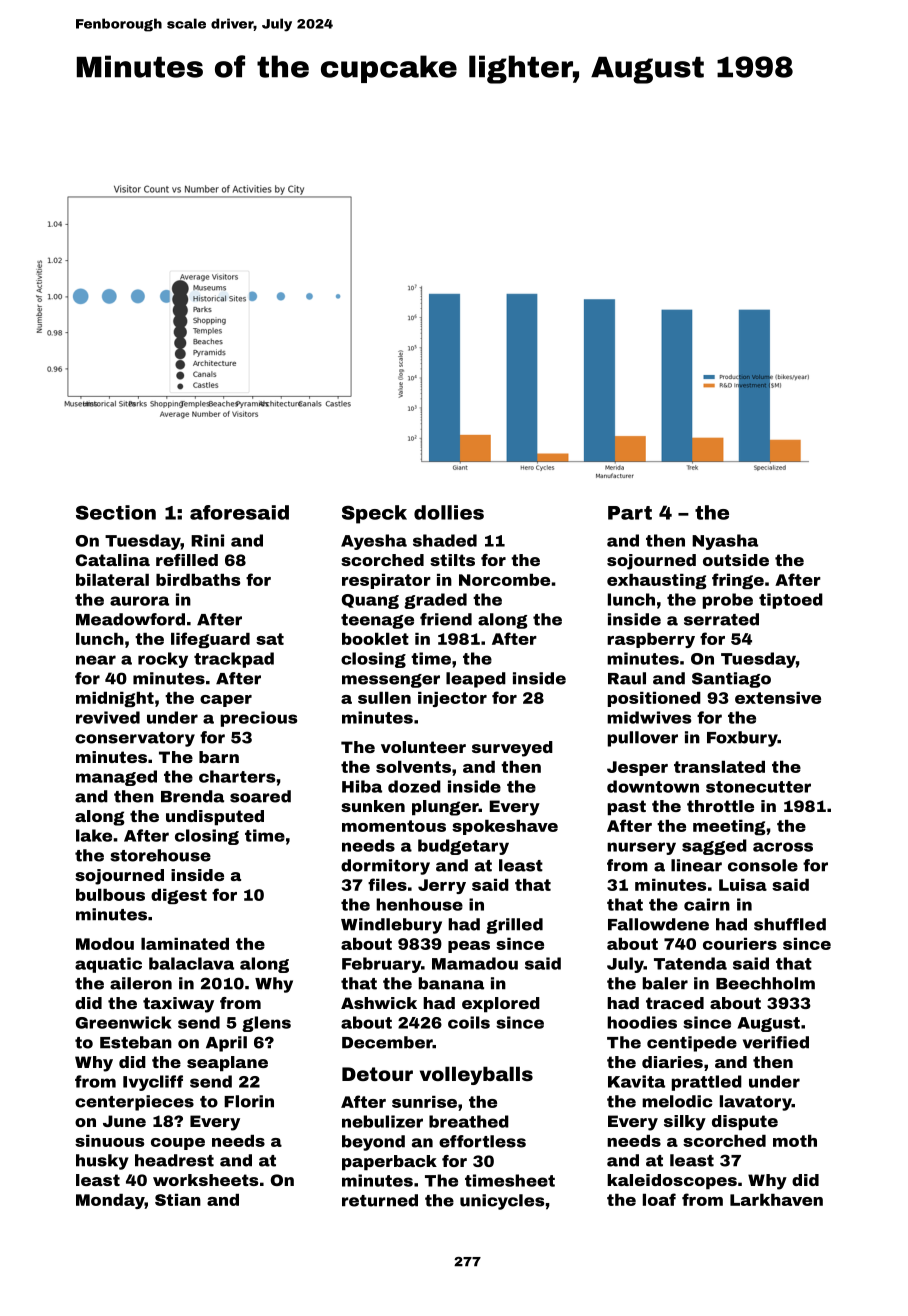  I want to click on Fallowdene, so click(658, 924).
